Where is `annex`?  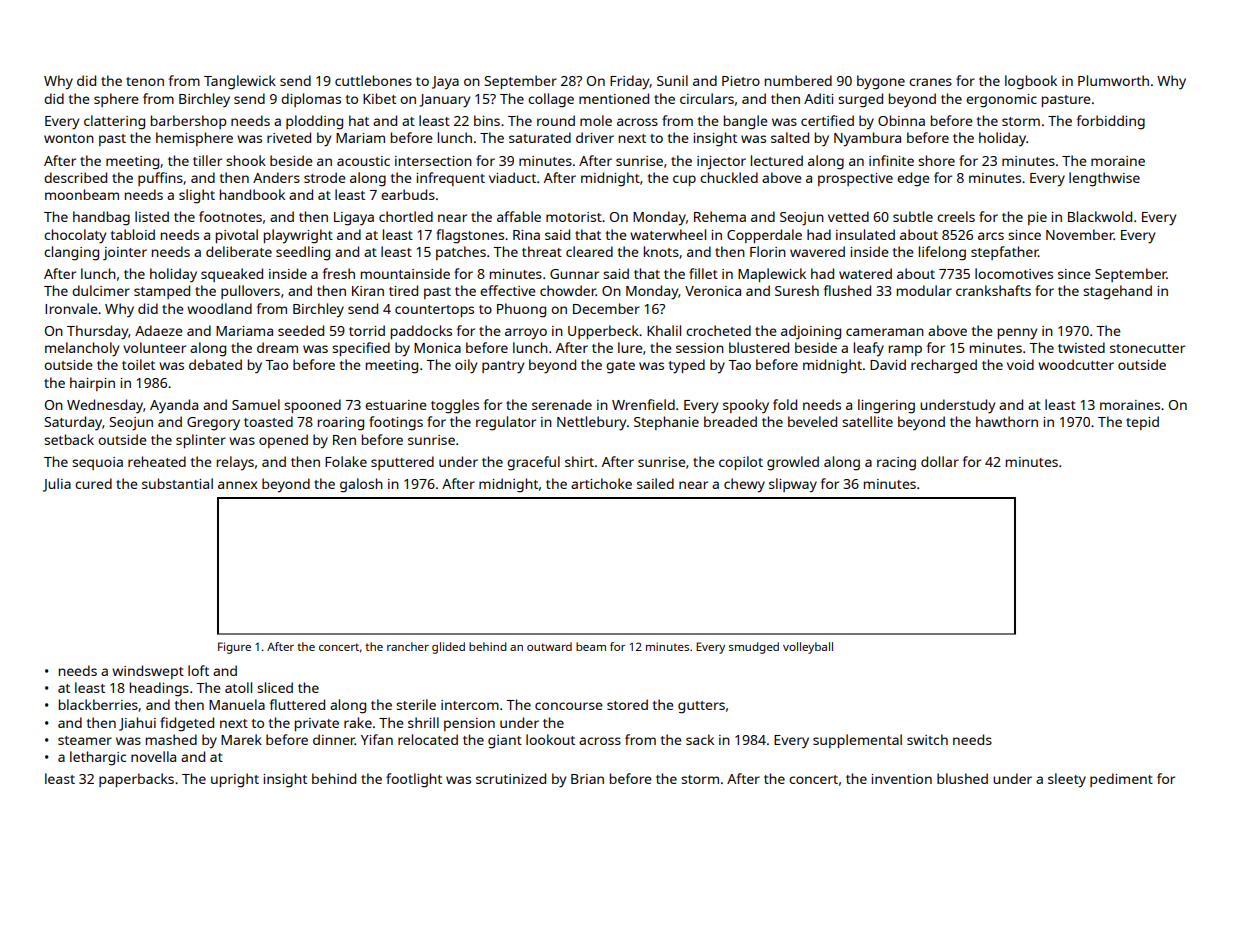
annex is located at coordinates (237, 485).
